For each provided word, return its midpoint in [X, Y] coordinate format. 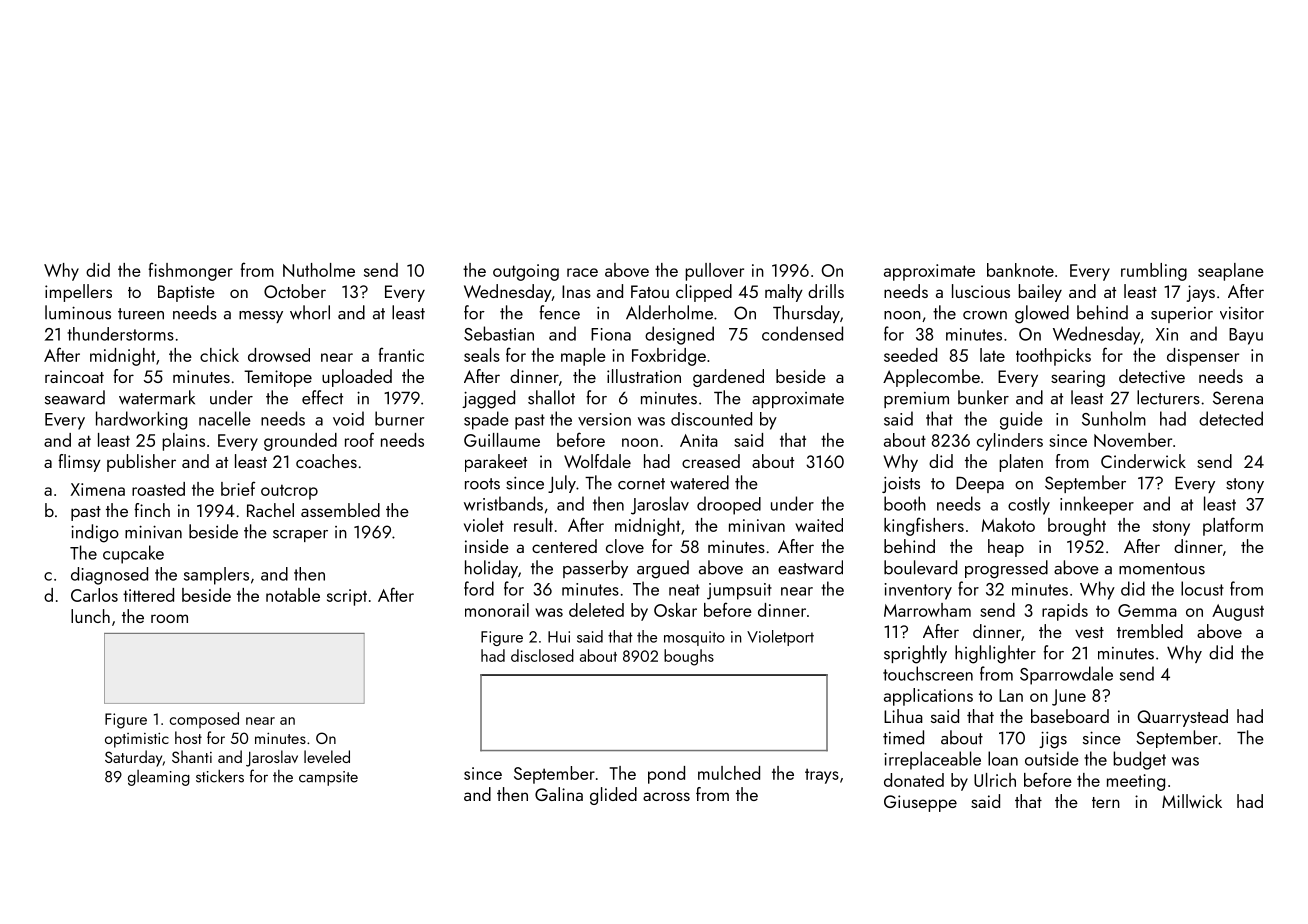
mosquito [694, 638]
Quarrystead [1182, 718]
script [347, 597]
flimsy [79, 463]
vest [1089, 632]
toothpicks [1053, 357]
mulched [729, 773]
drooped [729, 505]
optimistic [137, 740]
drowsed [279, 355]
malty [784, 293]
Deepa [980, 485]
